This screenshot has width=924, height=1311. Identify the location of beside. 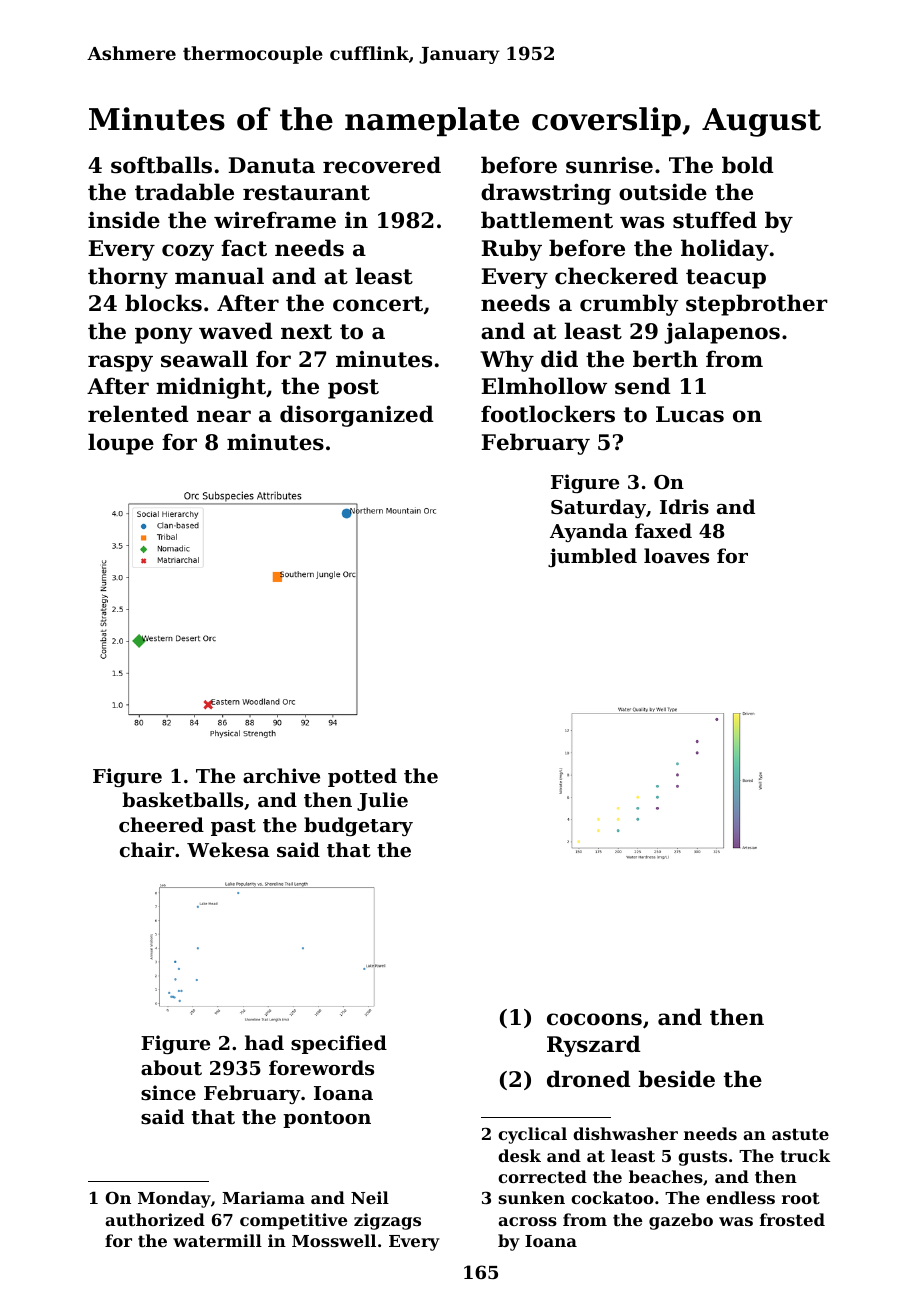
(676, 1079).
